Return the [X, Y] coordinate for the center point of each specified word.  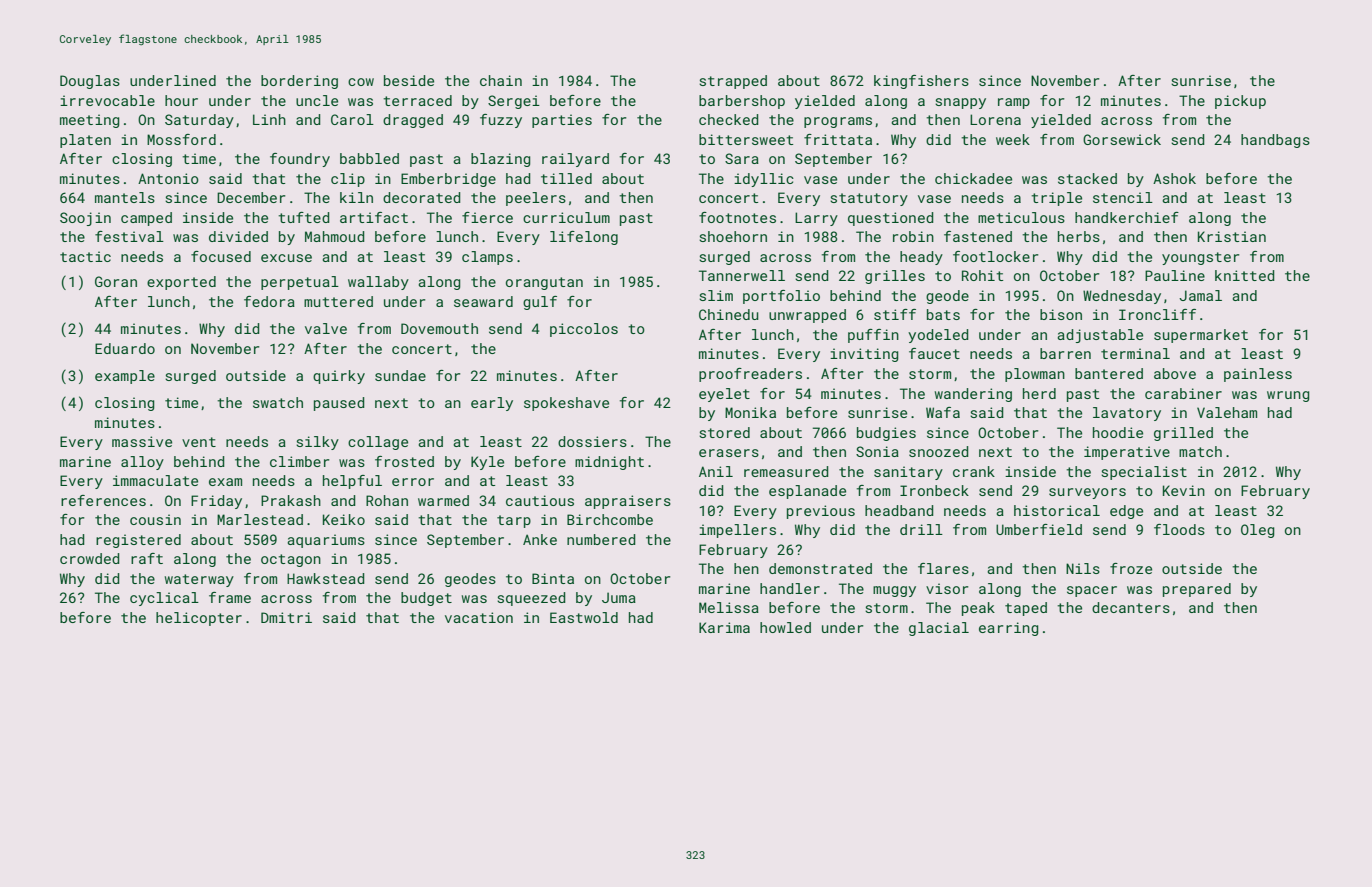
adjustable [1100, 336]
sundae [400, 375]
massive [142, 441]
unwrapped [807, 316]
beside [409, 80]
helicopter [199, 619]
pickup [1240, 102]
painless [1258, 375]
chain [501, 80]
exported [181, 283]
